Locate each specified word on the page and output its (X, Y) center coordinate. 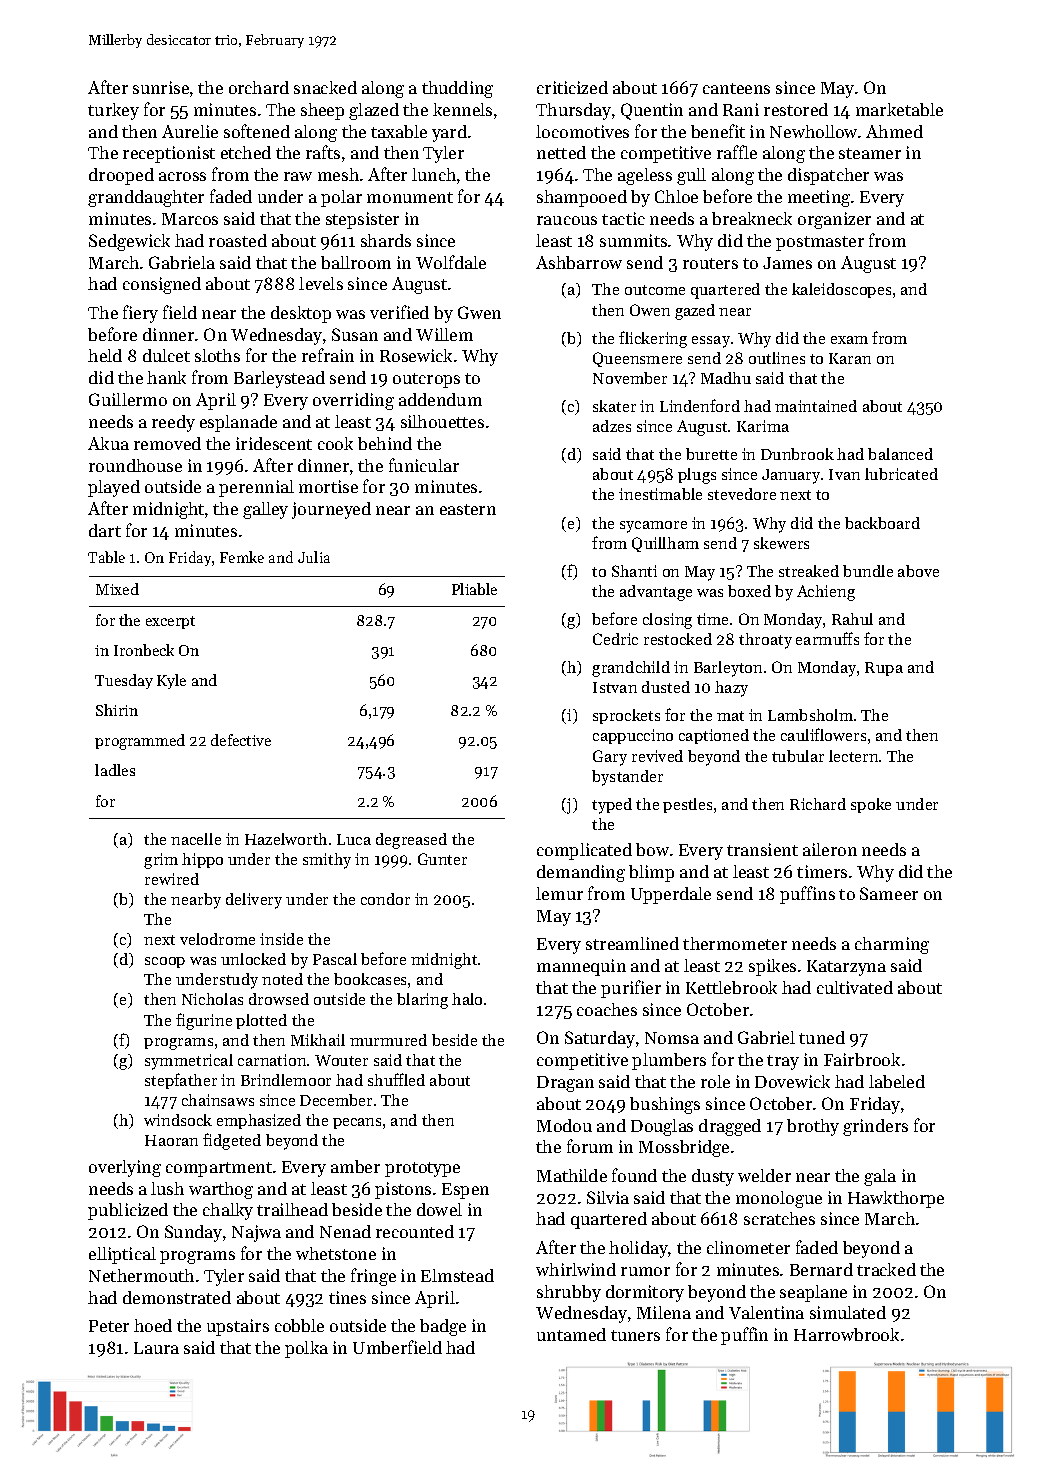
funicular (424, 465)
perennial (256, 488)
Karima (763, 426)
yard (449, 133)
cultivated (855, 987)
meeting (819, 198)
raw (298, 176)
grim (161, 861)
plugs (697, 476)
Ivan (844, 474)
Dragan (565, 1084)
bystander (627, 778)
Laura (156, 1348)
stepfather (181, 1081)
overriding (353, 401)
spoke (871, 805)
